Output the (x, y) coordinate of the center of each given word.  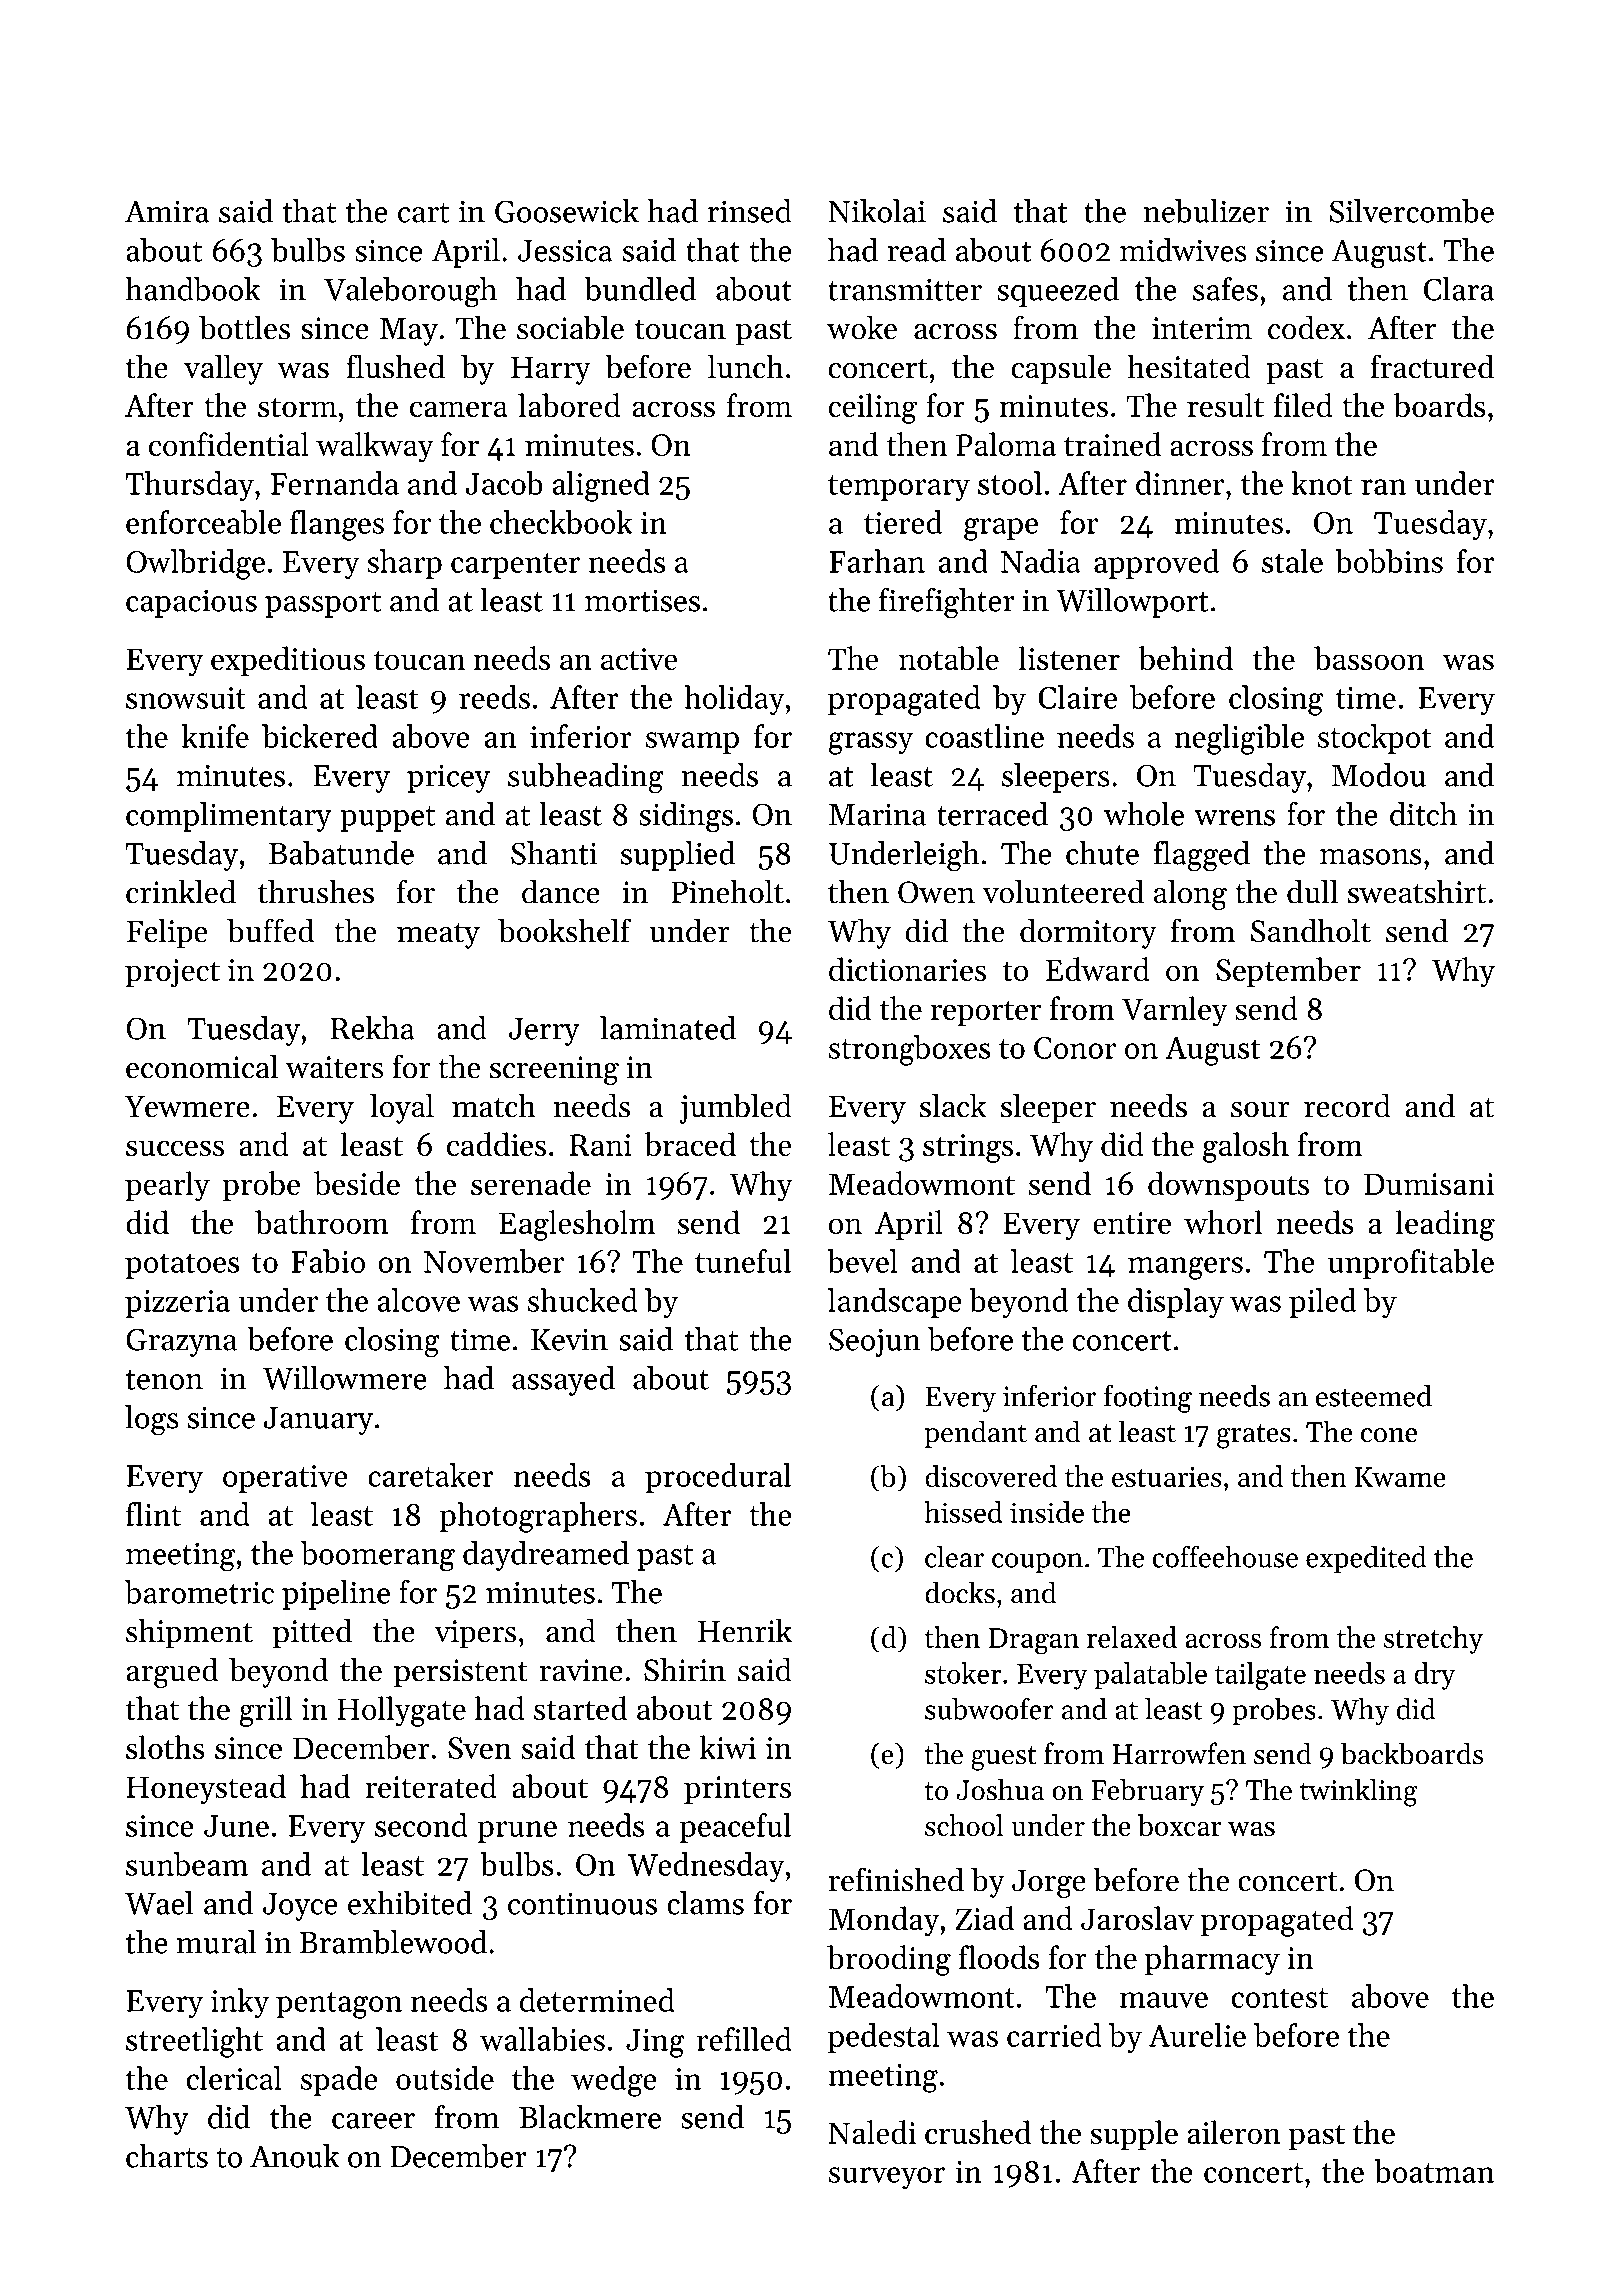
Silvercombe (1411, 211)
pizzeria (177, 1304)
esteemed (1374, 1396)
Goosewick (567, 211)
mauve (1164, 2000)
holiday (734, 700)
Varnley (1175, 1011)
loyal (402, 1108)
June (236, 1826)
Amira (167, 211)
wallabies (542, 2039)
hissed (963, 1512)
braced (690, 1144)
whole (1144, 814)
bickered (320, 736)
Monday (884, 1921)
